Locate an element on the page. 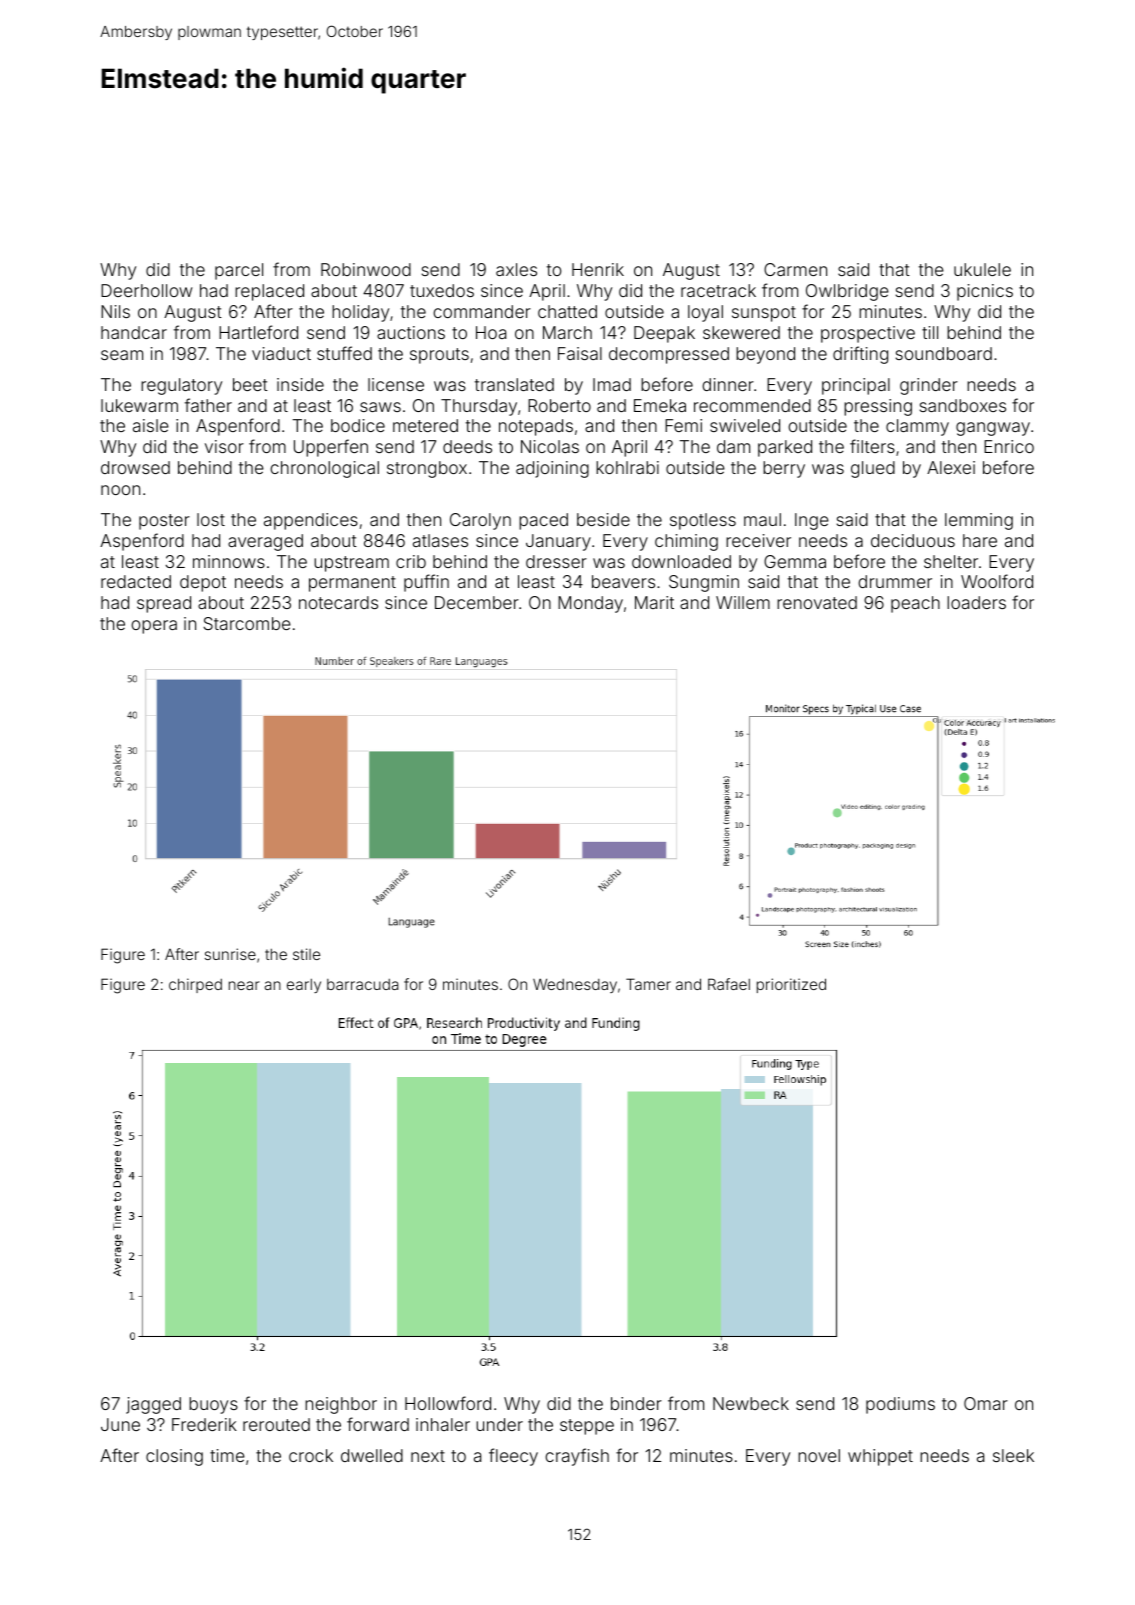  opera is located at coordinates (154, 627).
